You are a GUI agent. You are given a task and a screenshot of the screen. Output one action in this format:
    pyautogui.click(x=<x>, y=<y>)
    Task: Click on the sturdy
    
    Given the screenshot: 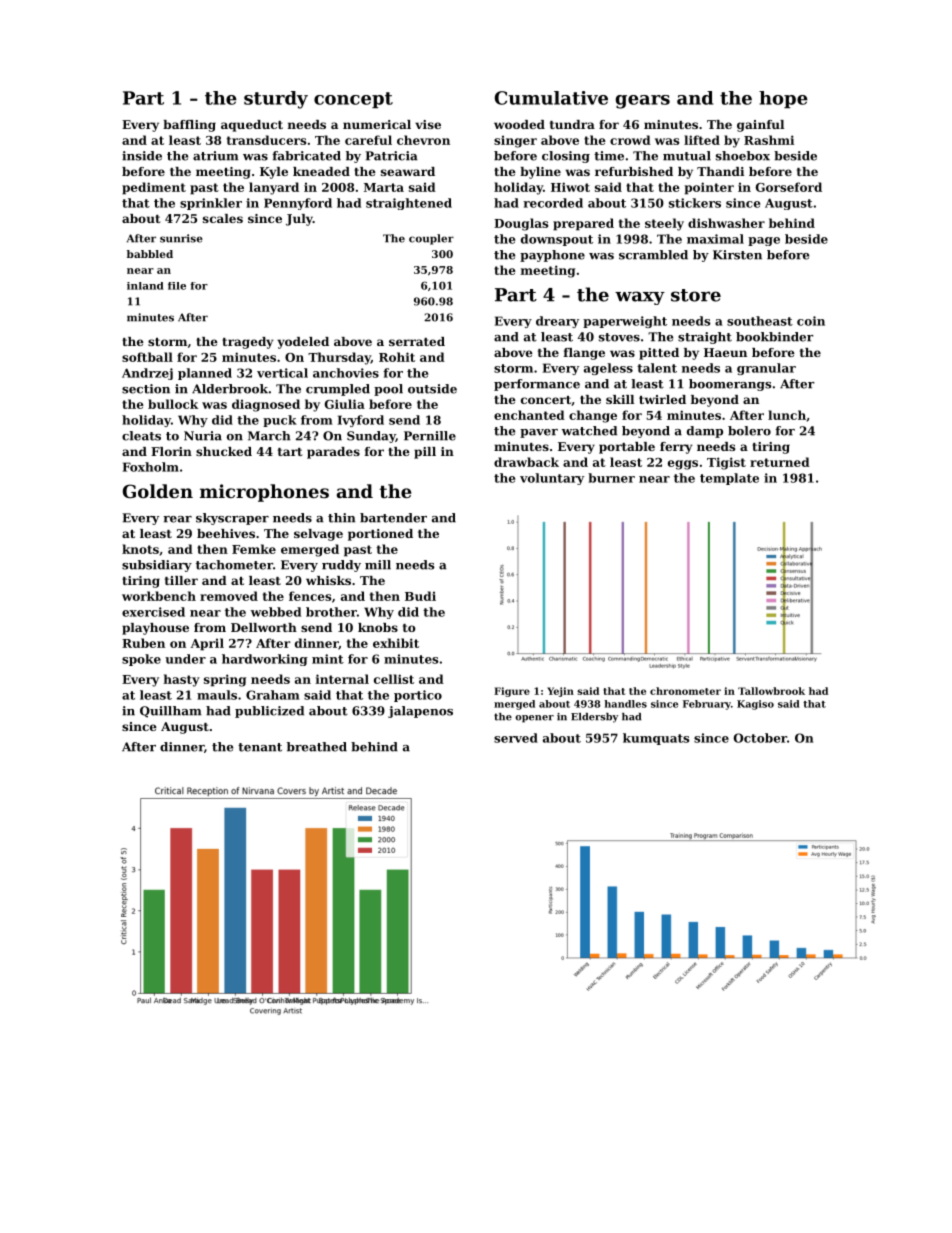 What is the action you would take?
    pyautogui.click(x=276, y=100)
